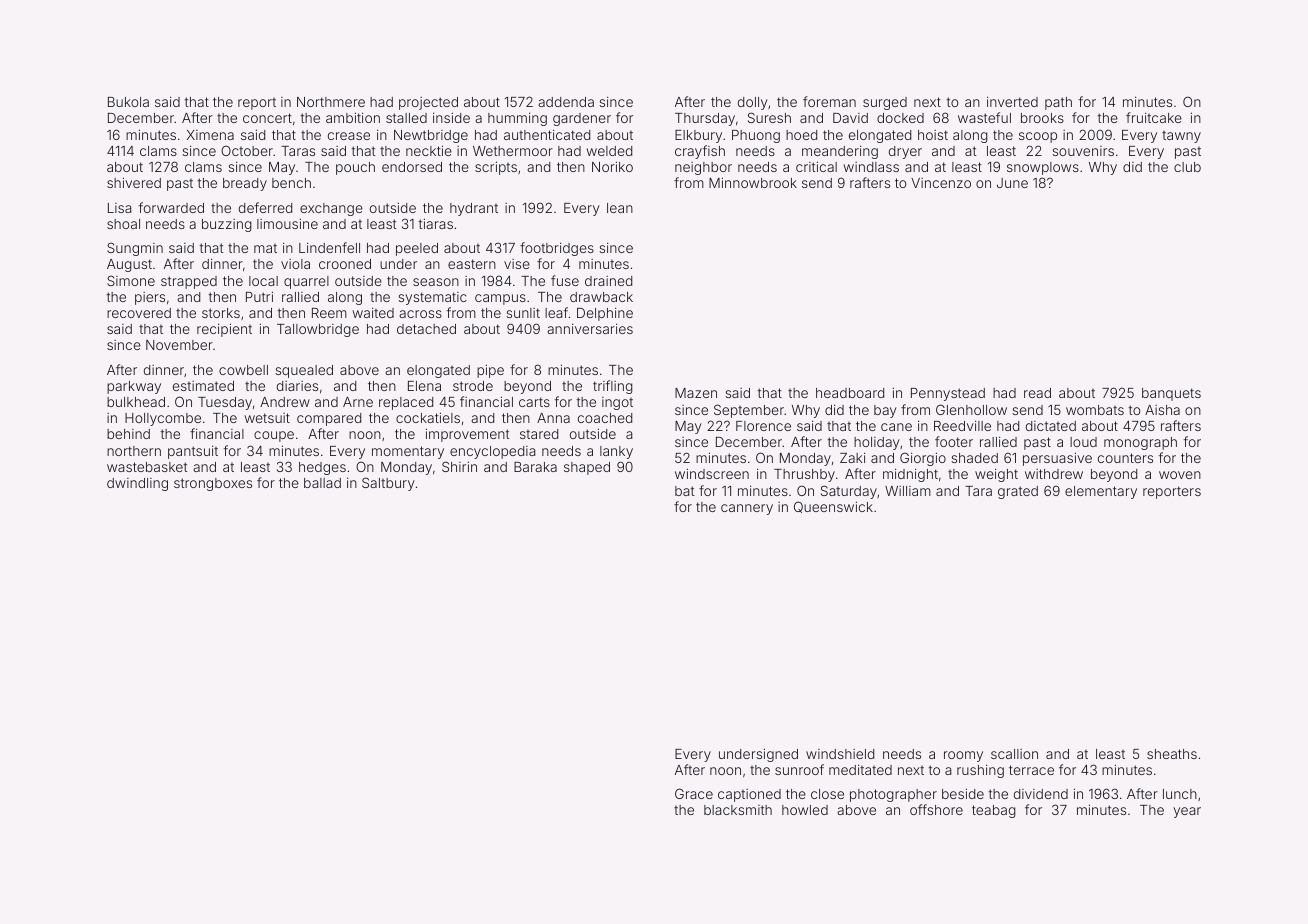 The height and width of the page is (924, 1308). What do you see at coordinates (620, 208) in the page?
I see `lean` at bounding box center [620, 208].
